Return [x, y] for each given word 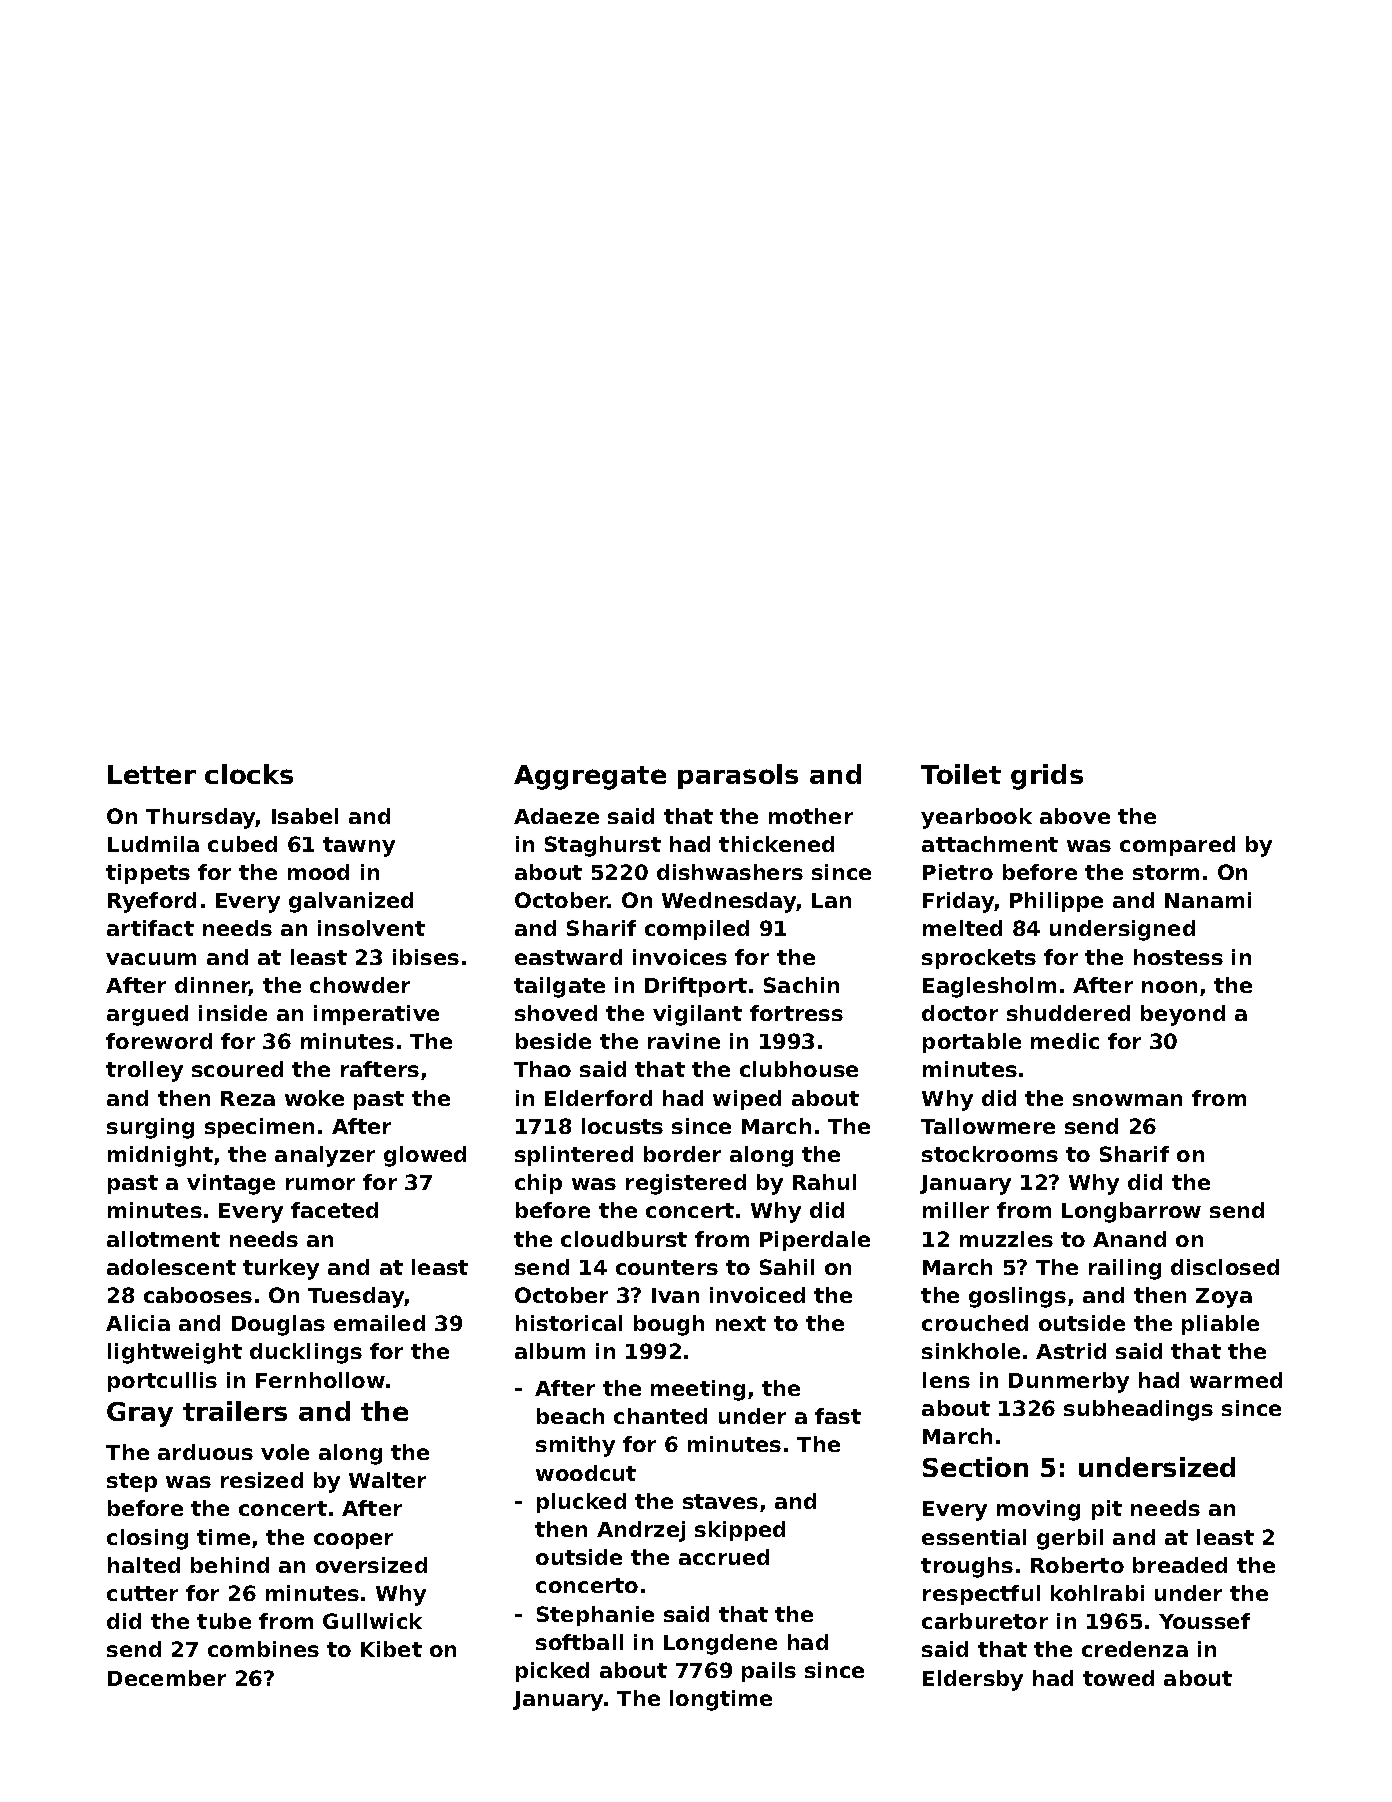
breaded [1180, 1565]
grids [1047, 777]
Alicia [138, 1323]
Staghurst [603, 846]
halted [144, 1565]
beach [570, 1416]
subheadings [1138, 1410]
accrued [724, 1557]
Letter [152, 774]
